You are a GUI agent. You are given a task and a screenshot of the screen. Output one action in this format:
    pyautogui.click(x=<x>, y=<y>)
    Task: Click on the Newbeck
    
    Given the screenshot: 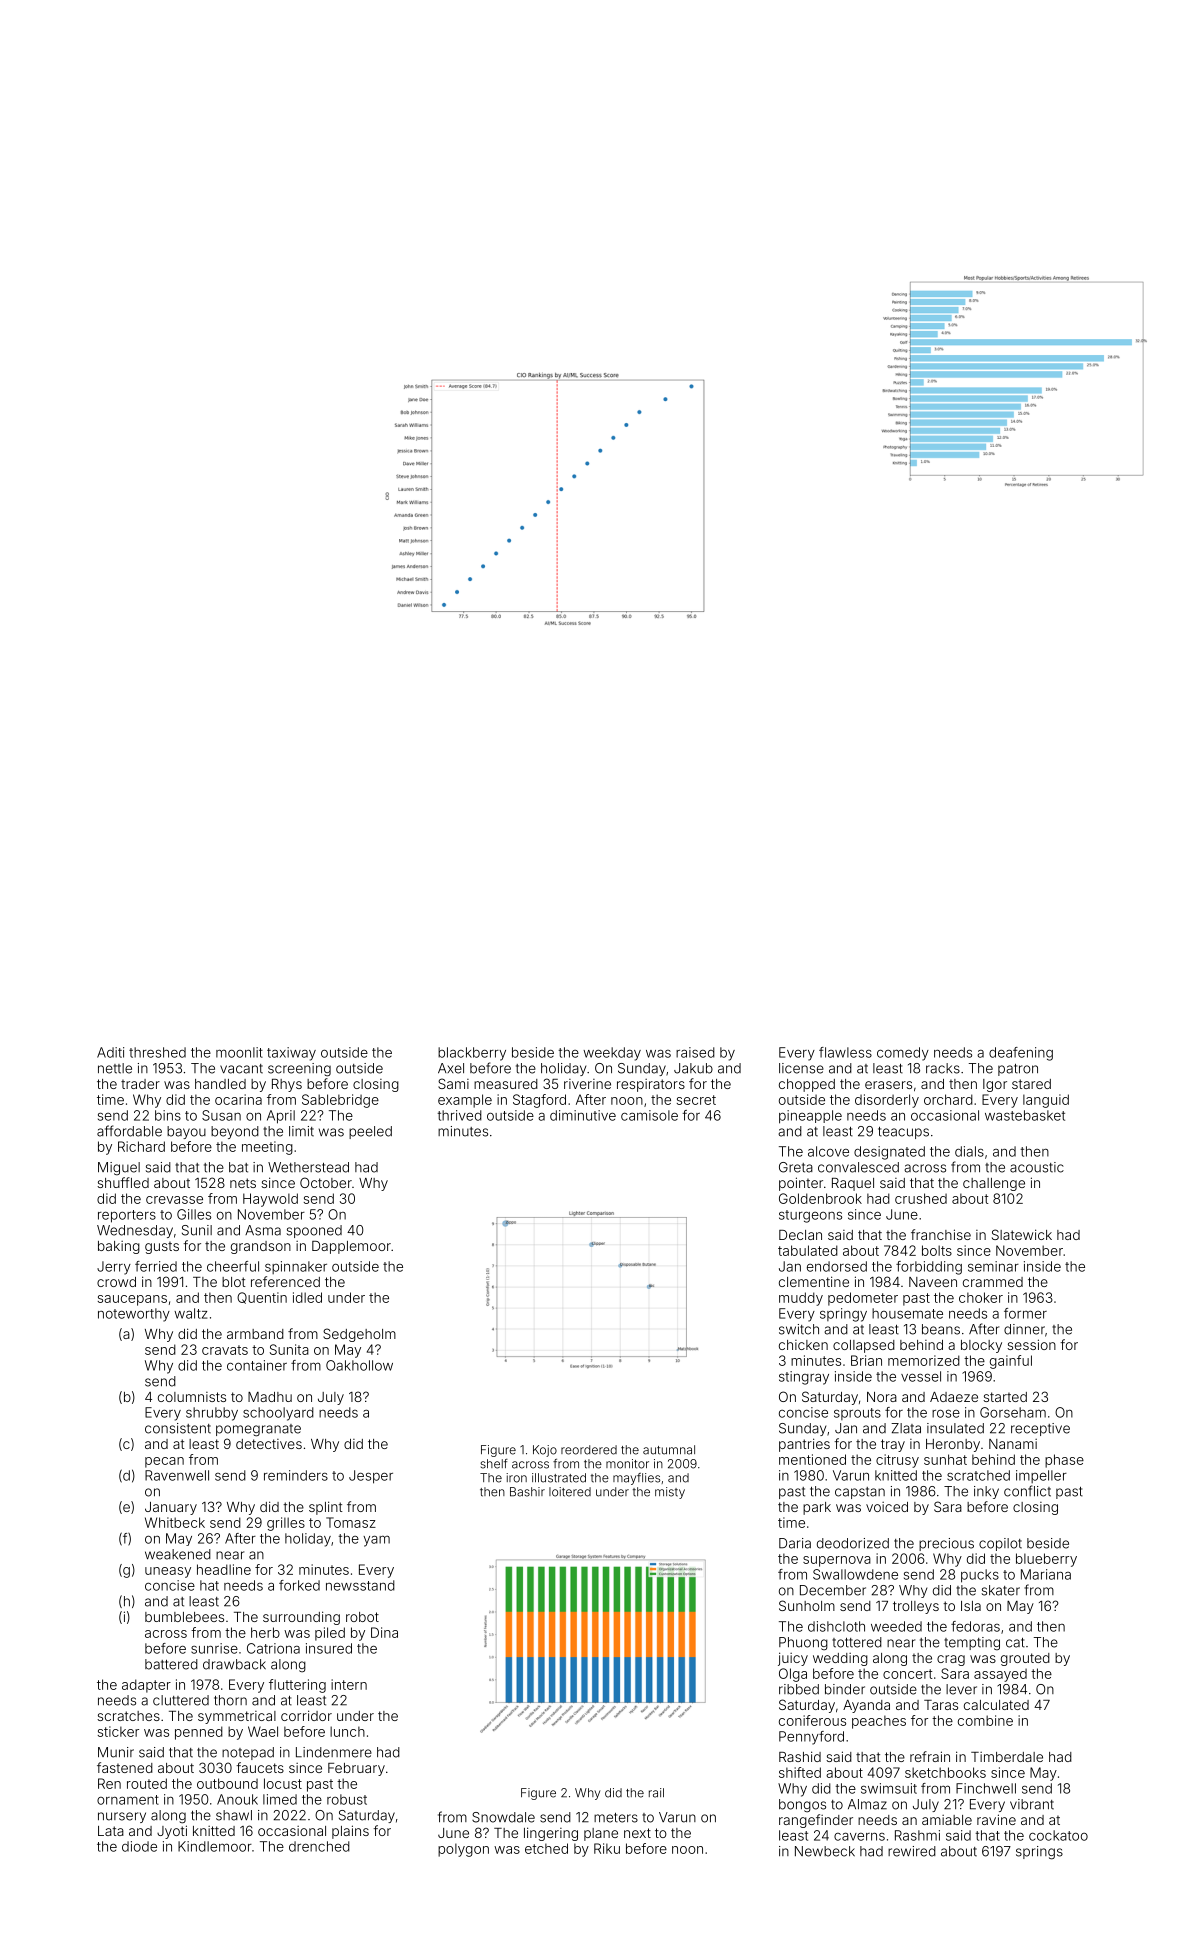 What is the action you would take?
    pyautogui.click(x=825, y=1851)
